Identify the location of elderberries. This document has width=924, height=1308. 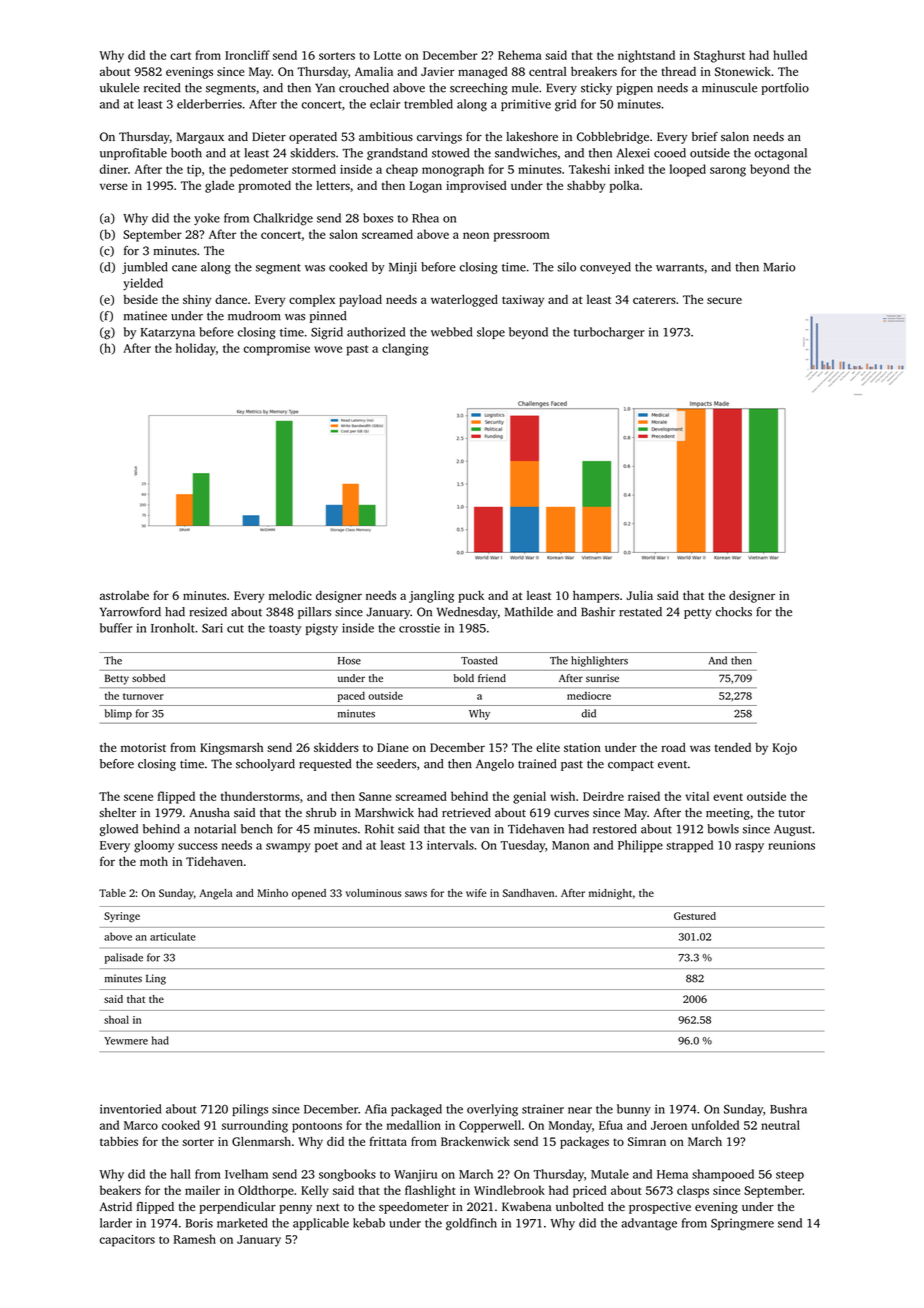
(209, 104).
